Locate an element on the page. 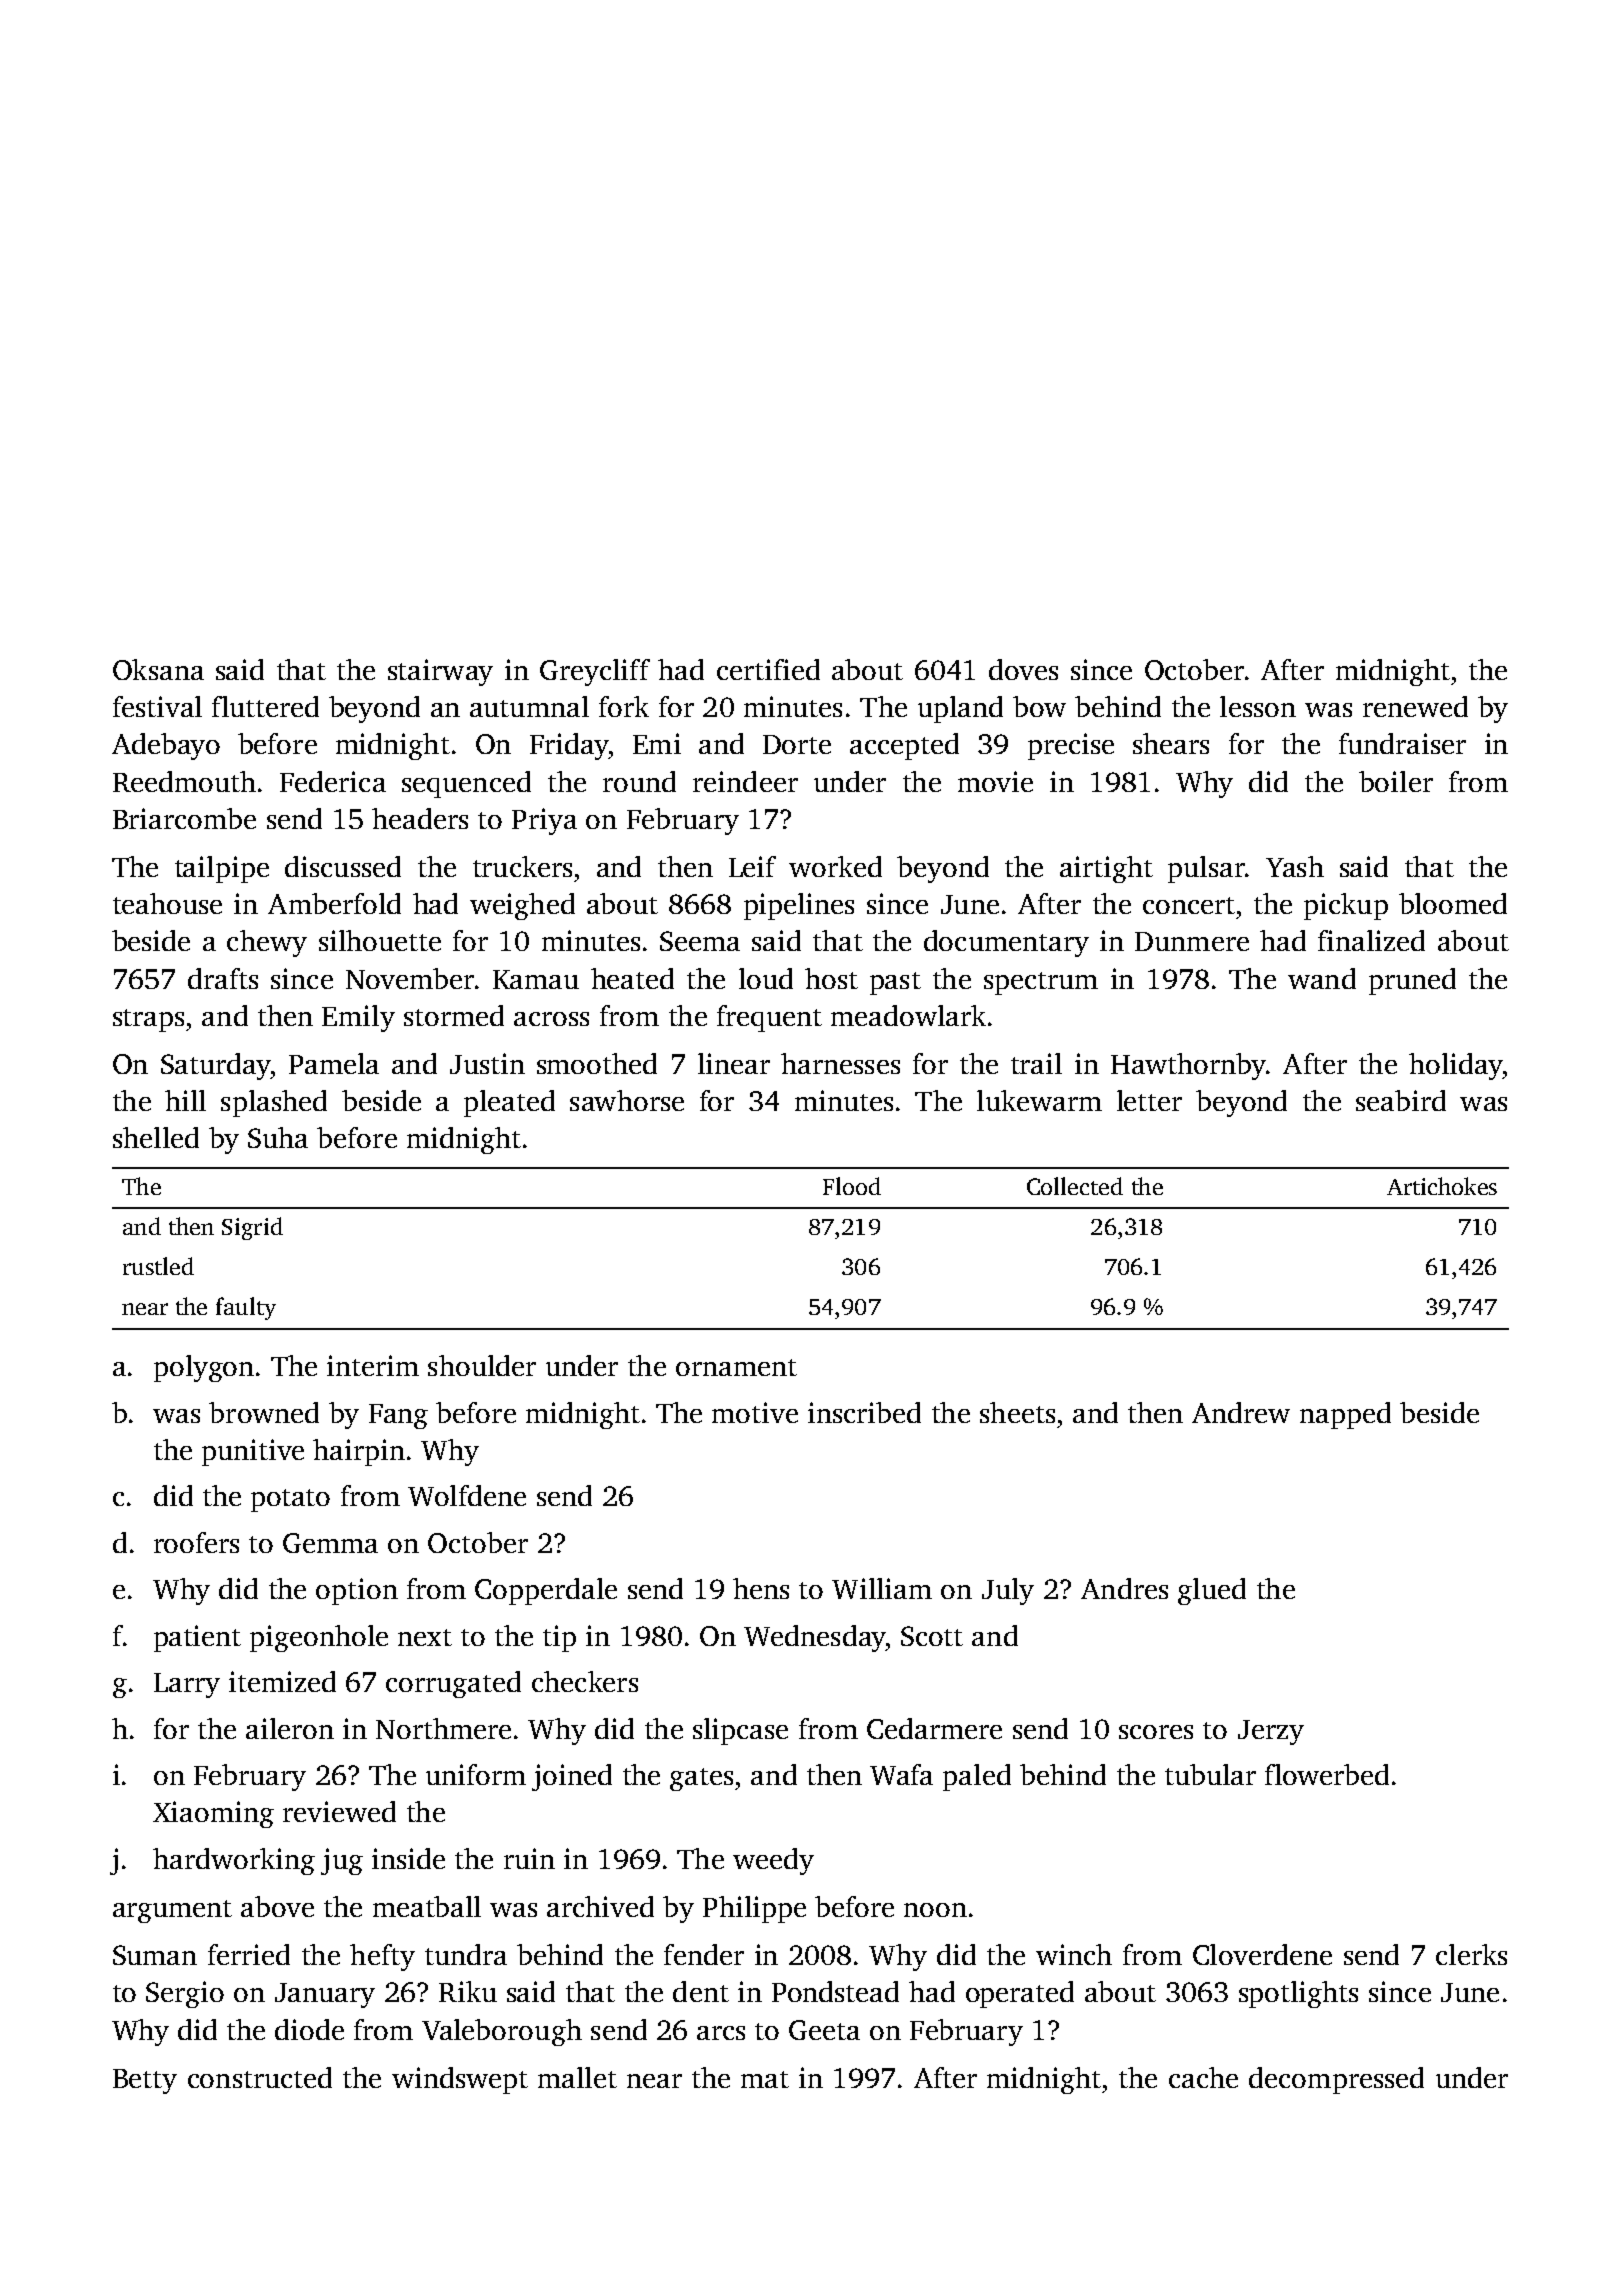 The width and height of the image is (1620, 2292). Cedarmere is located at coordinates (934, 1728).
